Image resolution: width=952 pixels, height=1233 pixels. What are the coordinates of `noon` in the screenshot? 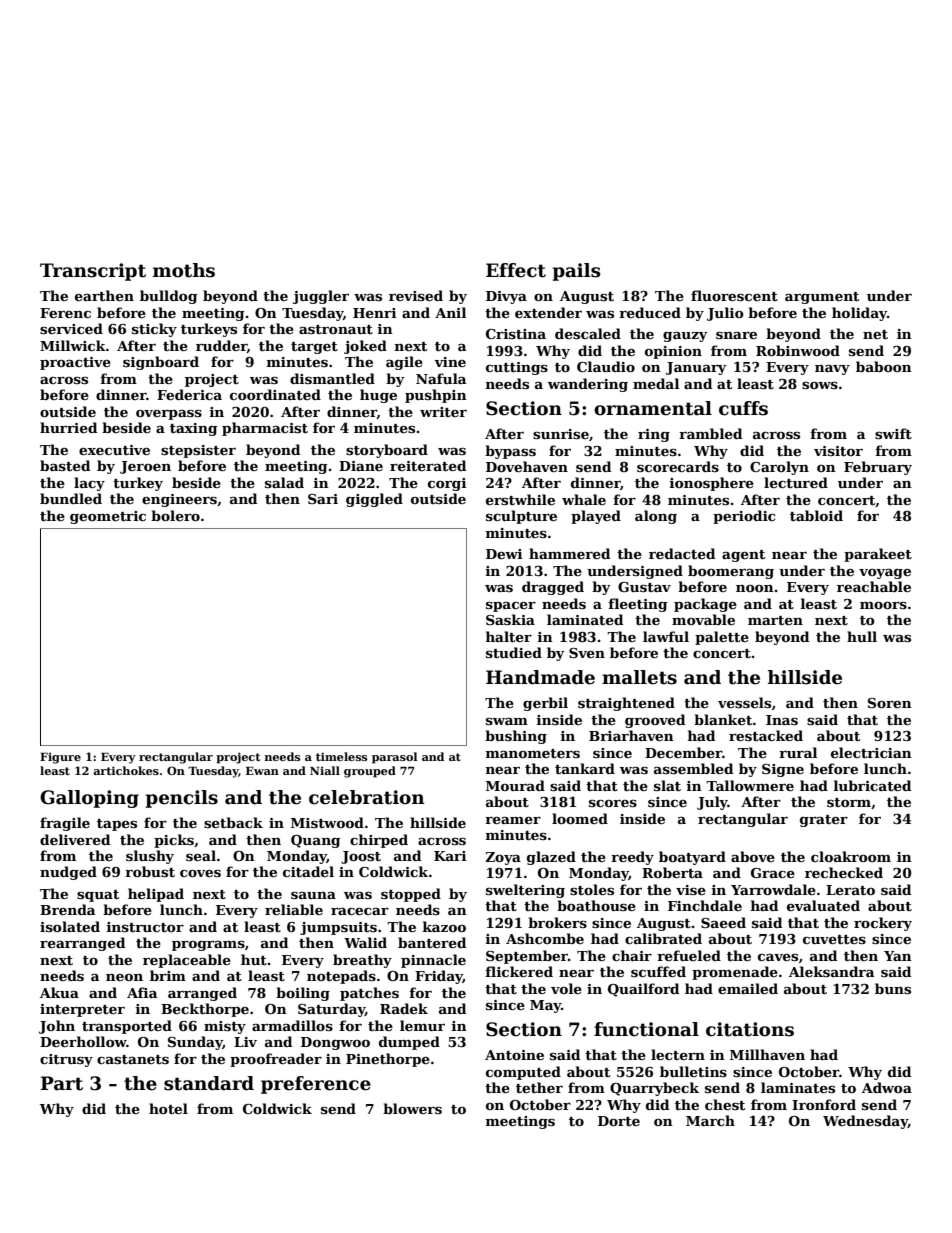 It's located at (755, 588).
